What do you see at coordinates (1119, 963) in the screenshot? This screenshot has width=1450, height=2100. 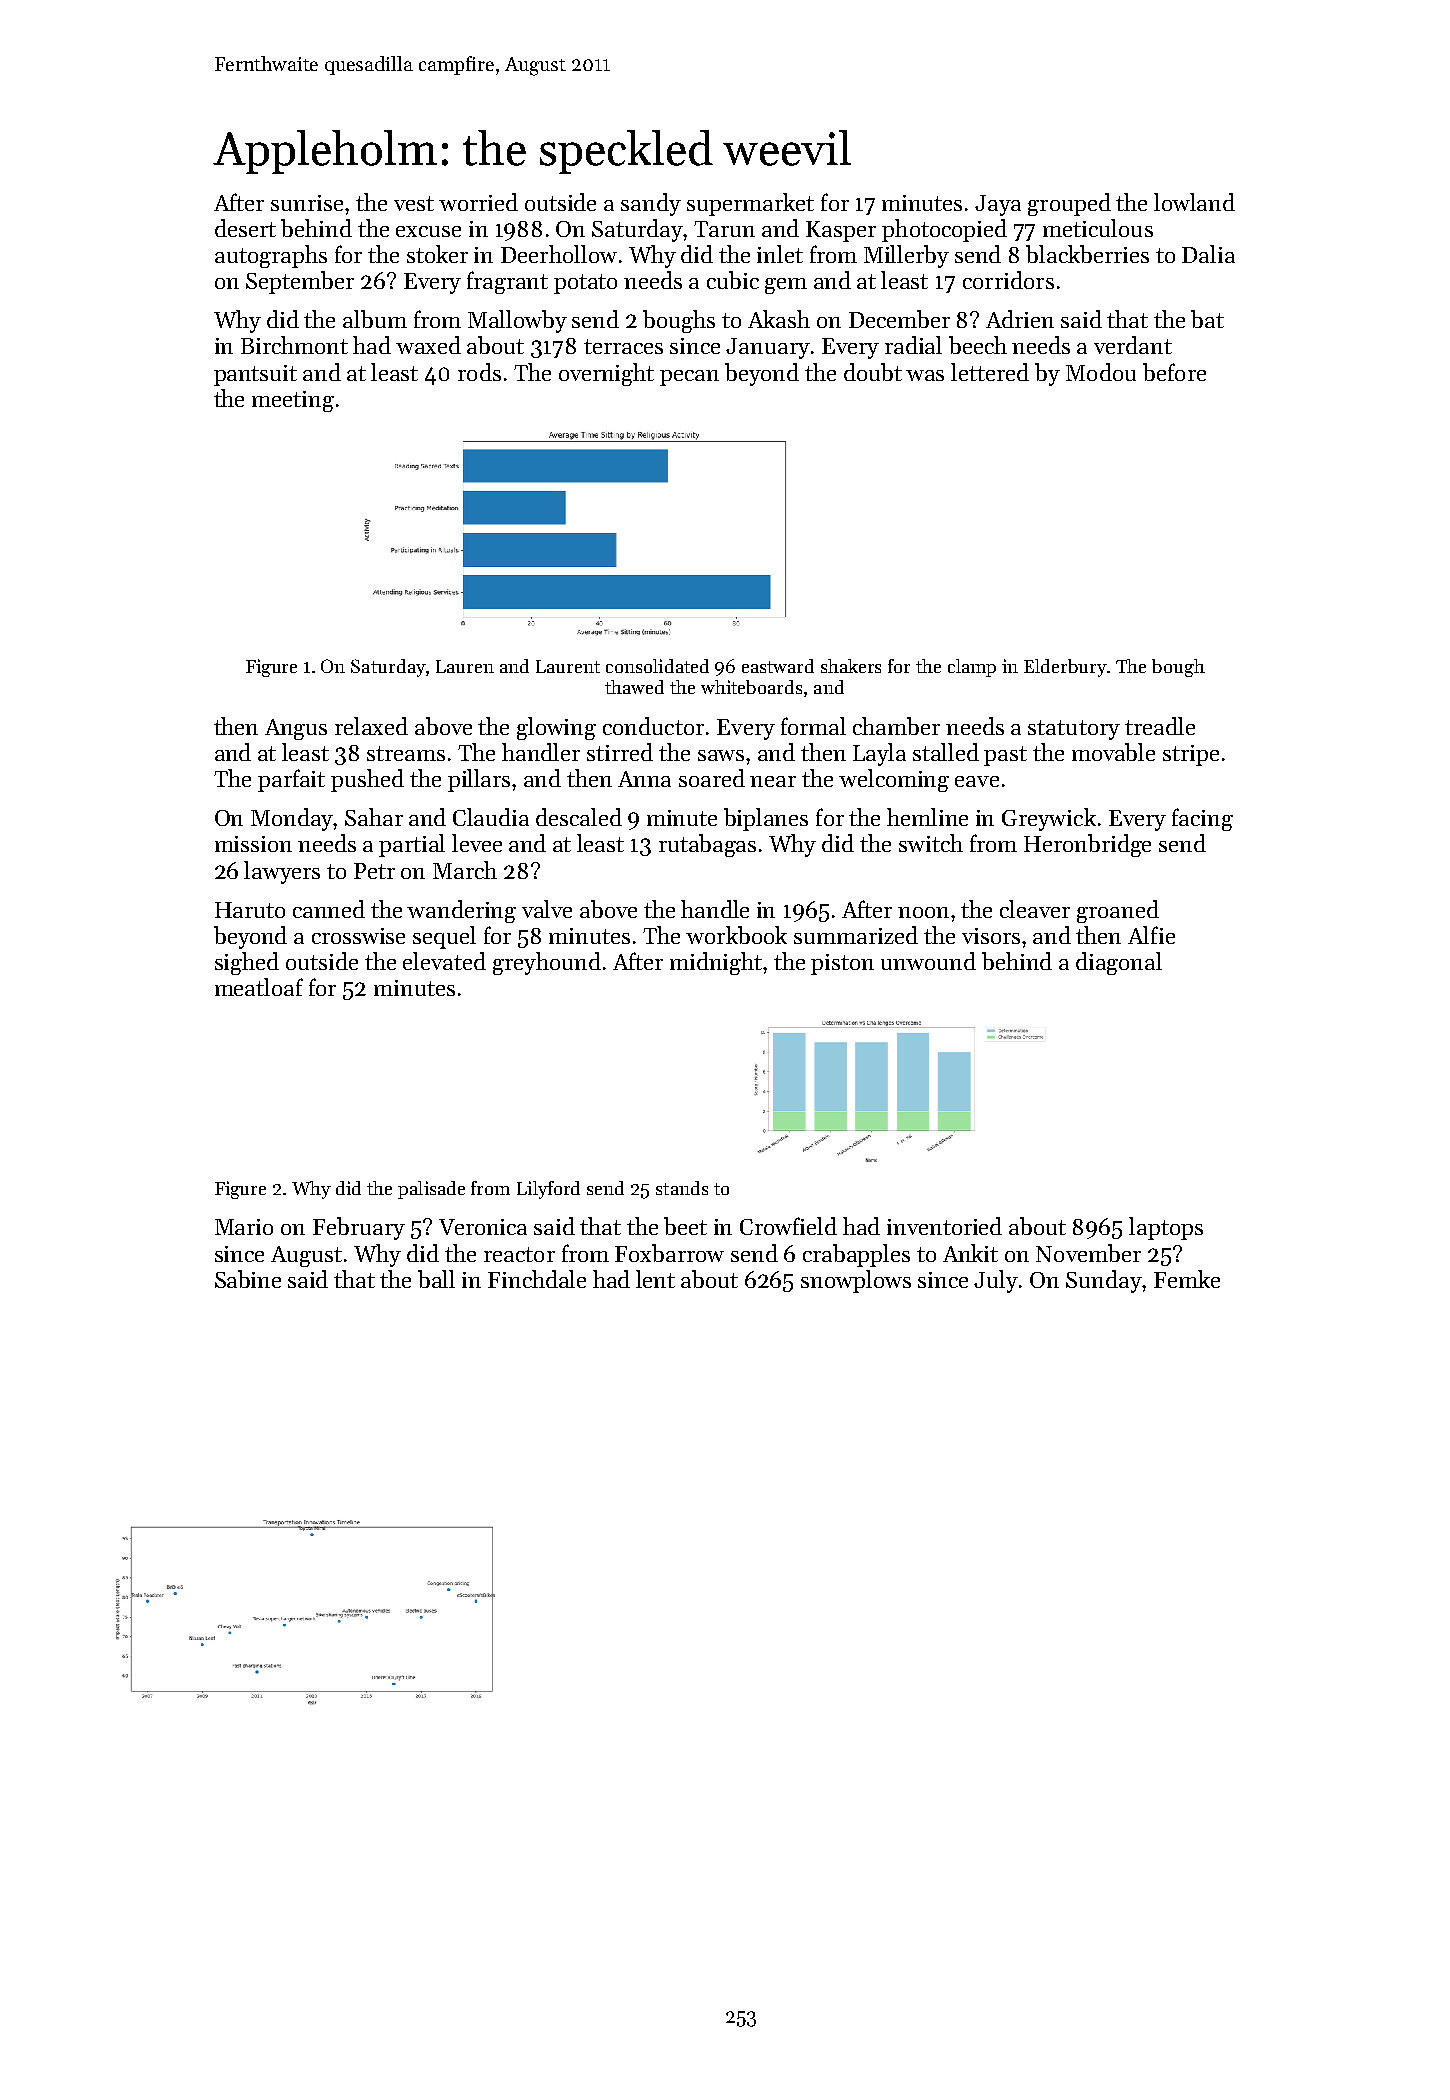 I see `diagonal` at bounding box center [1119, 963].
